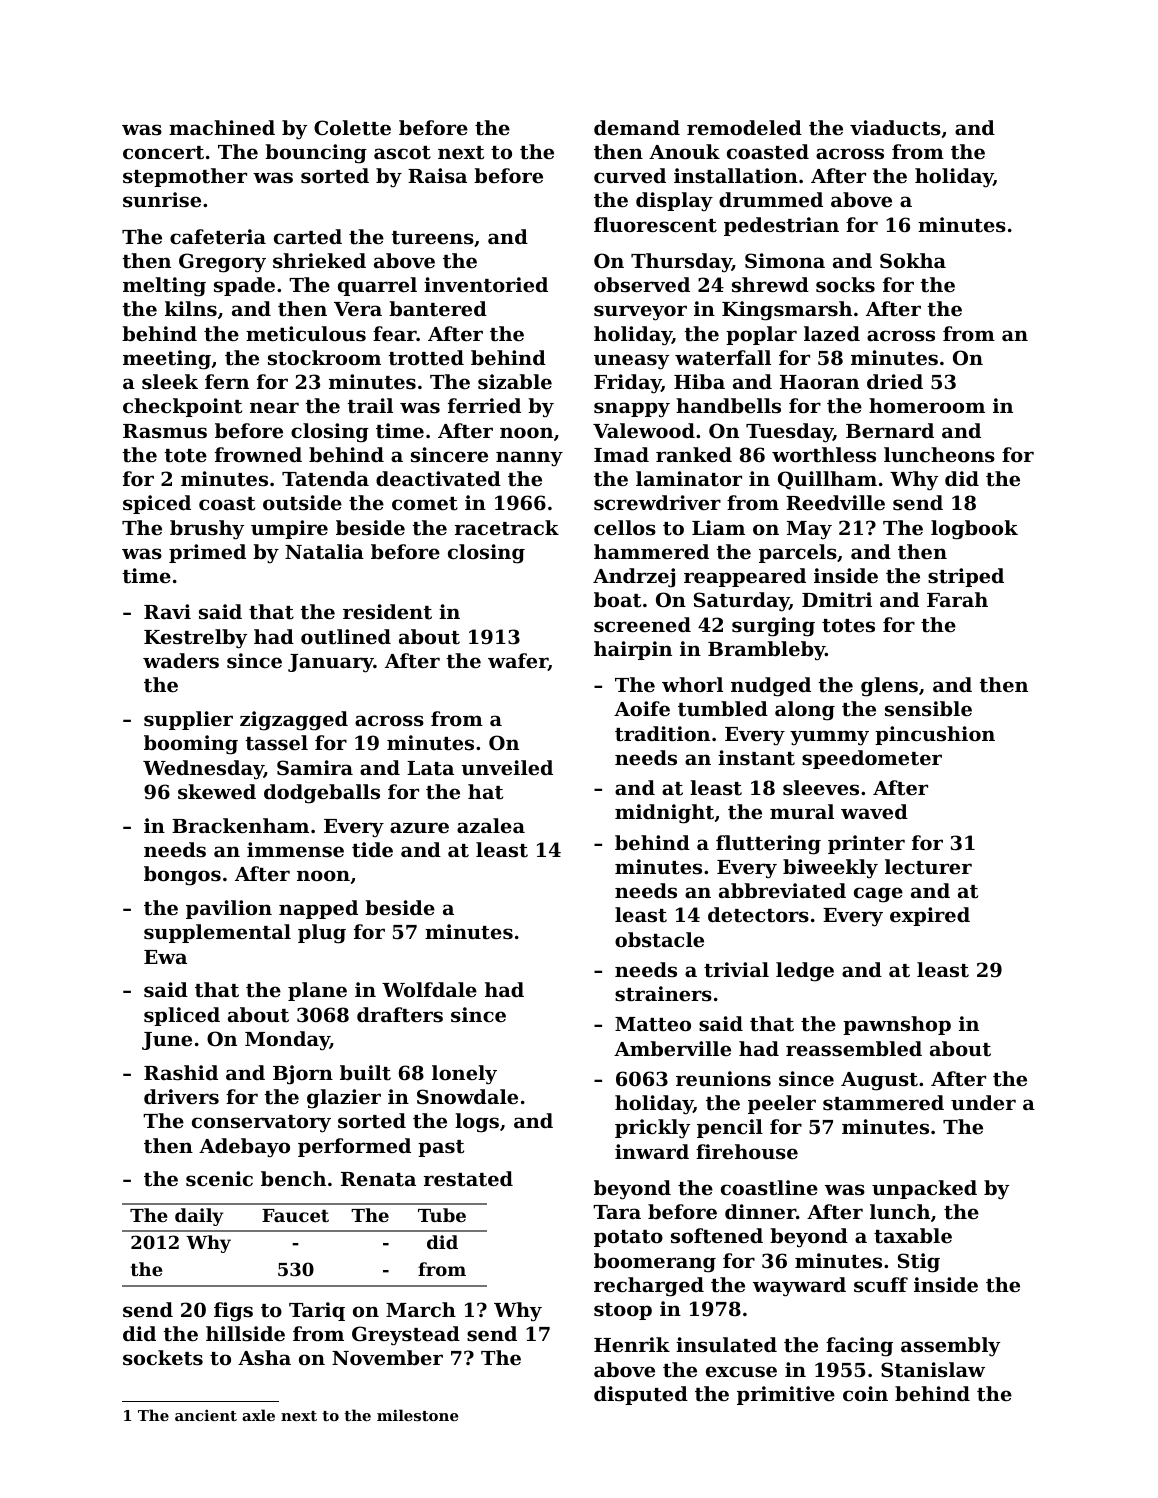 The image size is (1158, 1498). I want to click on Sokha, so click(913, 260).
